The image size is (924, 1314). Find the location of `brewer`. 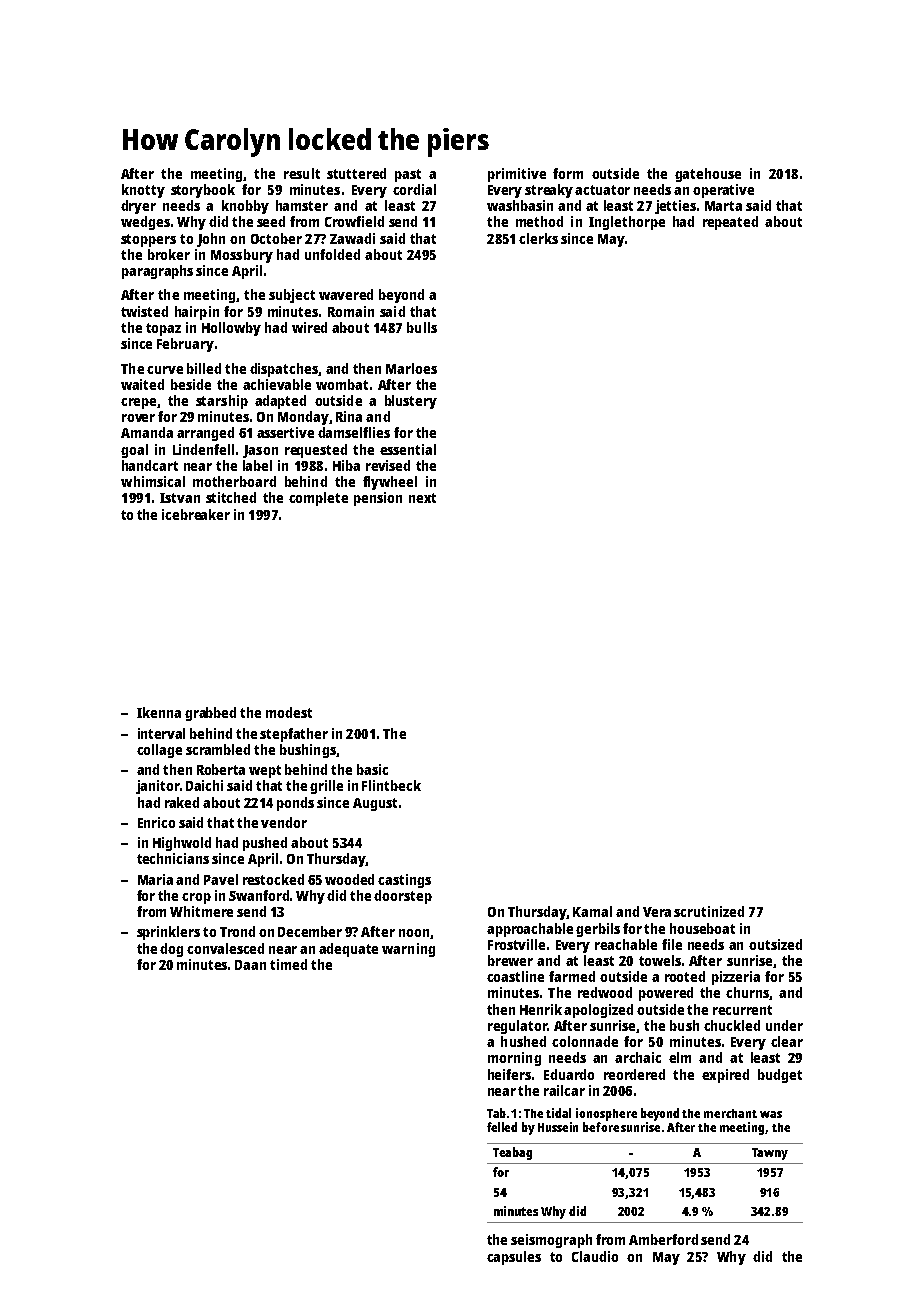

brewer is located at coordinates (510, 960).
